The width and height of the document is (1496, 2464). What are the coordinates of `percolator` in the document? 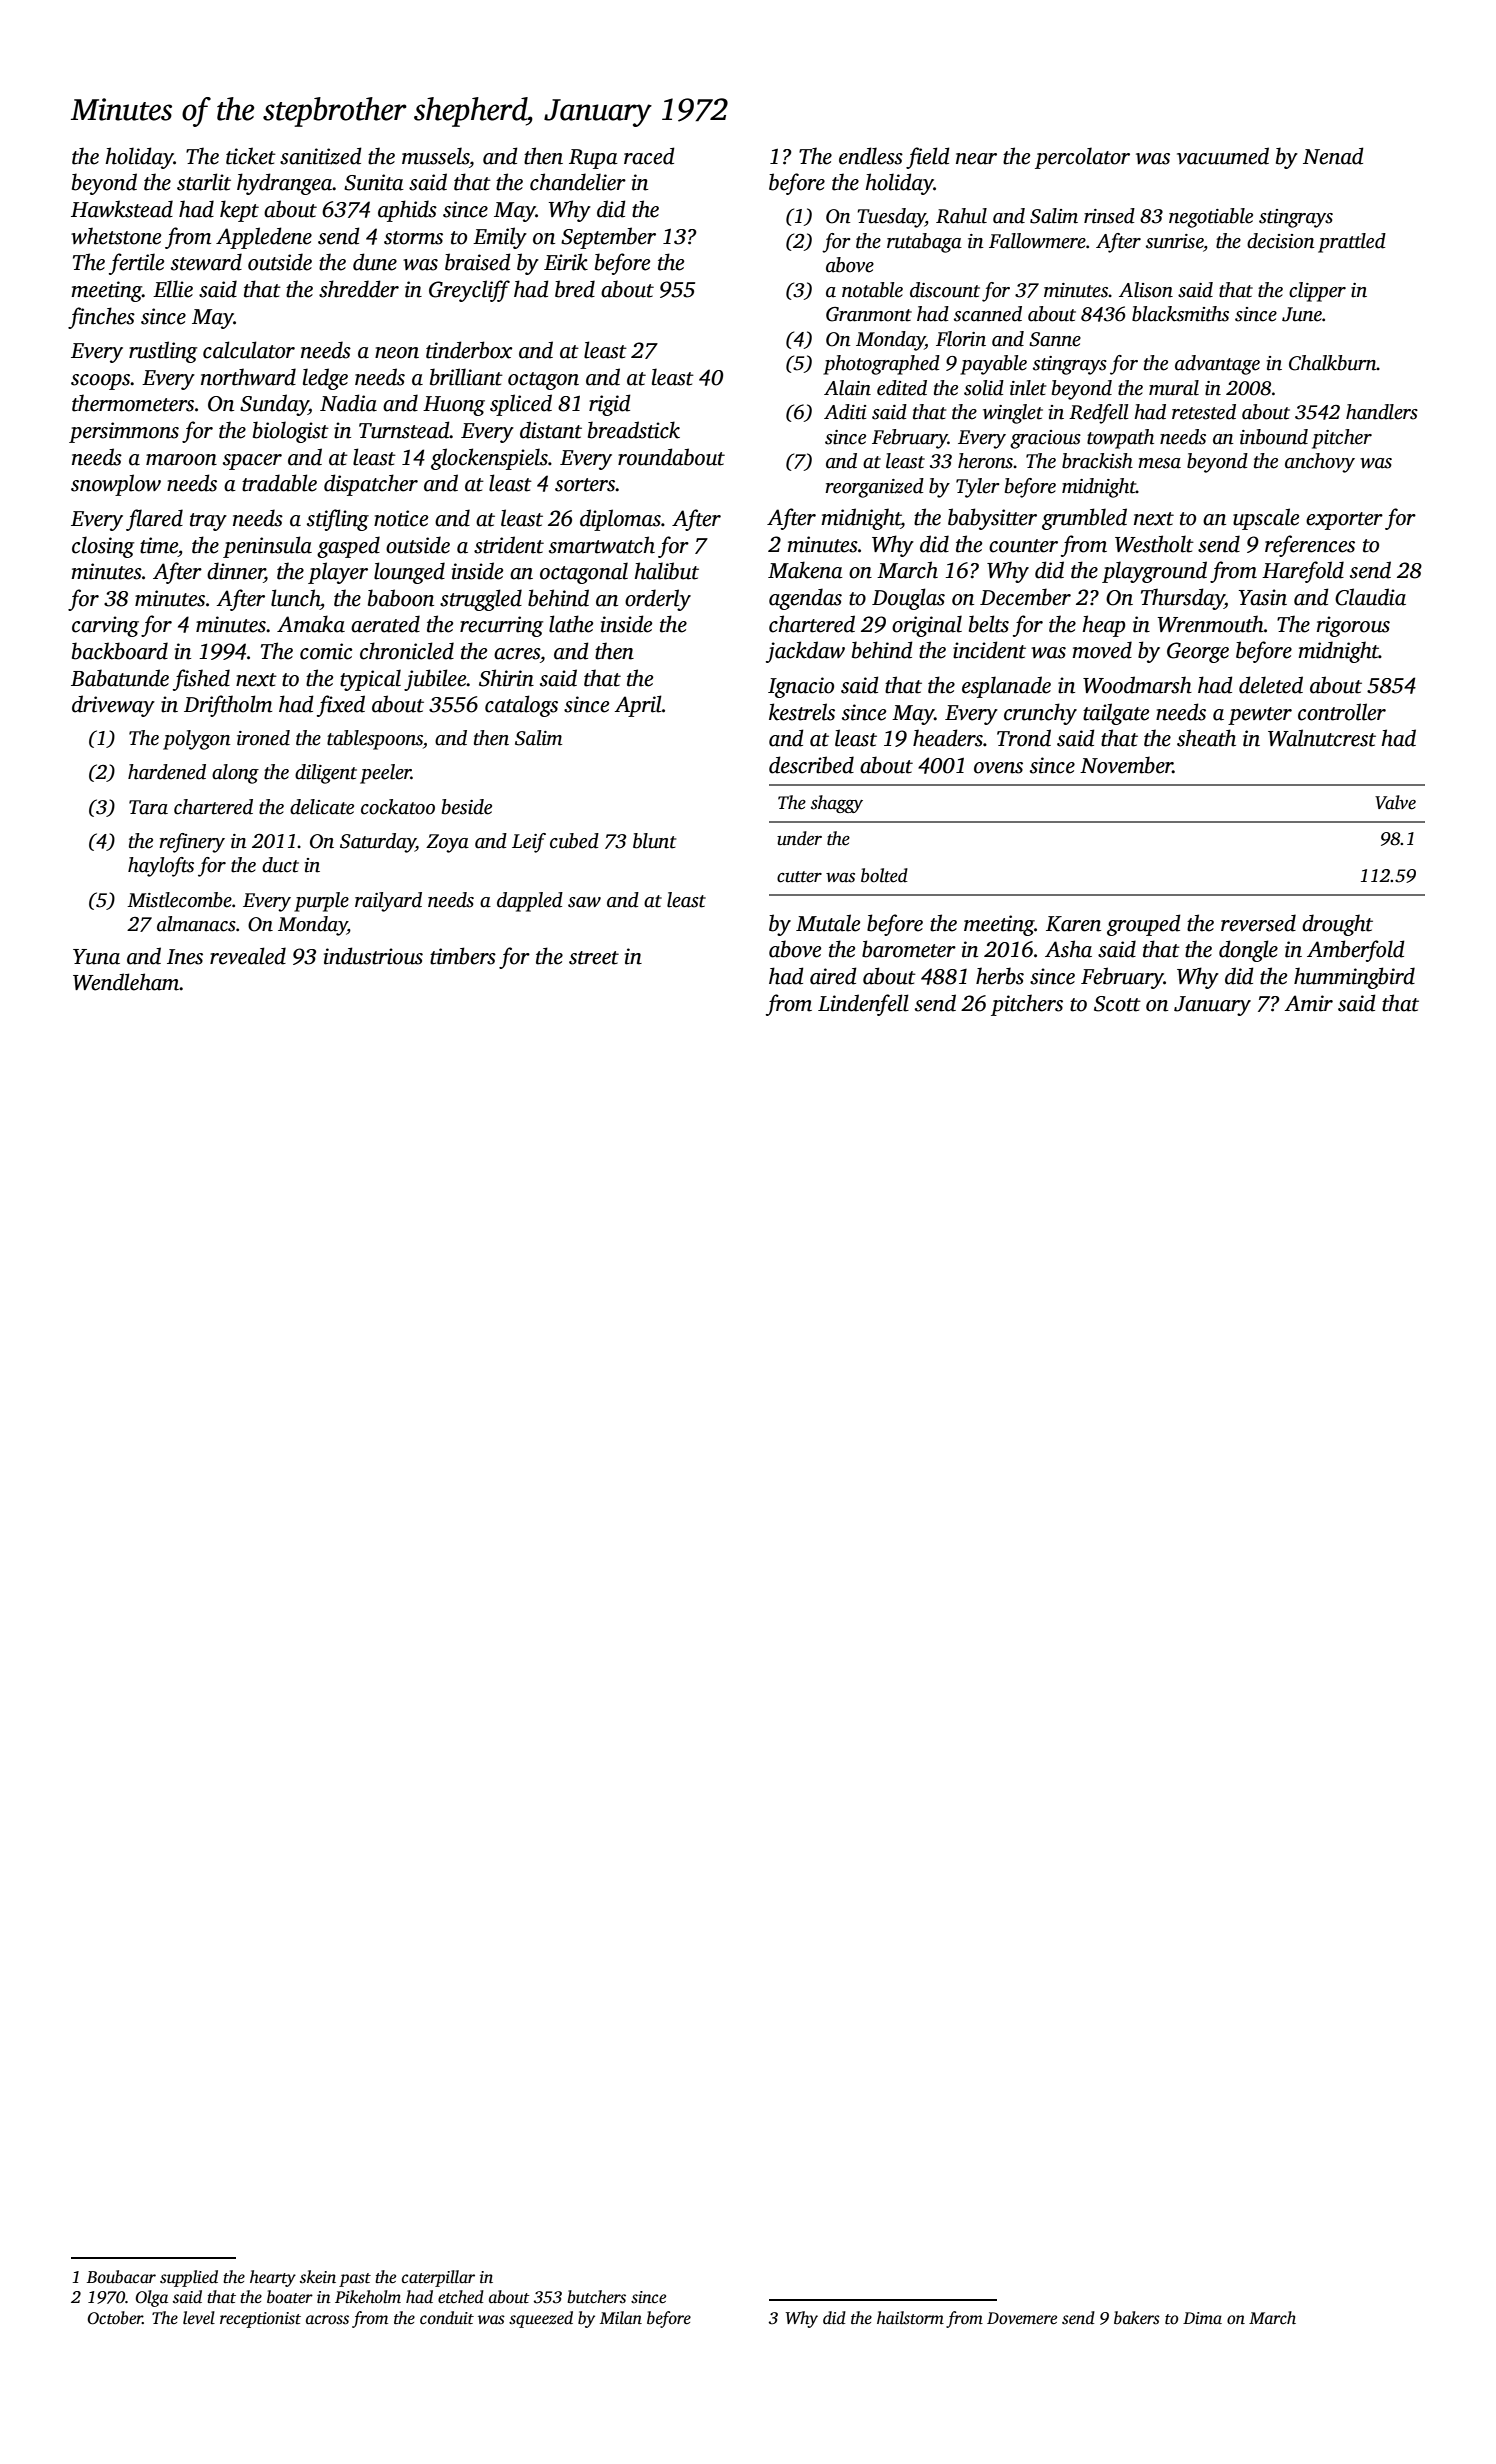 It's located at (1082, 158).
